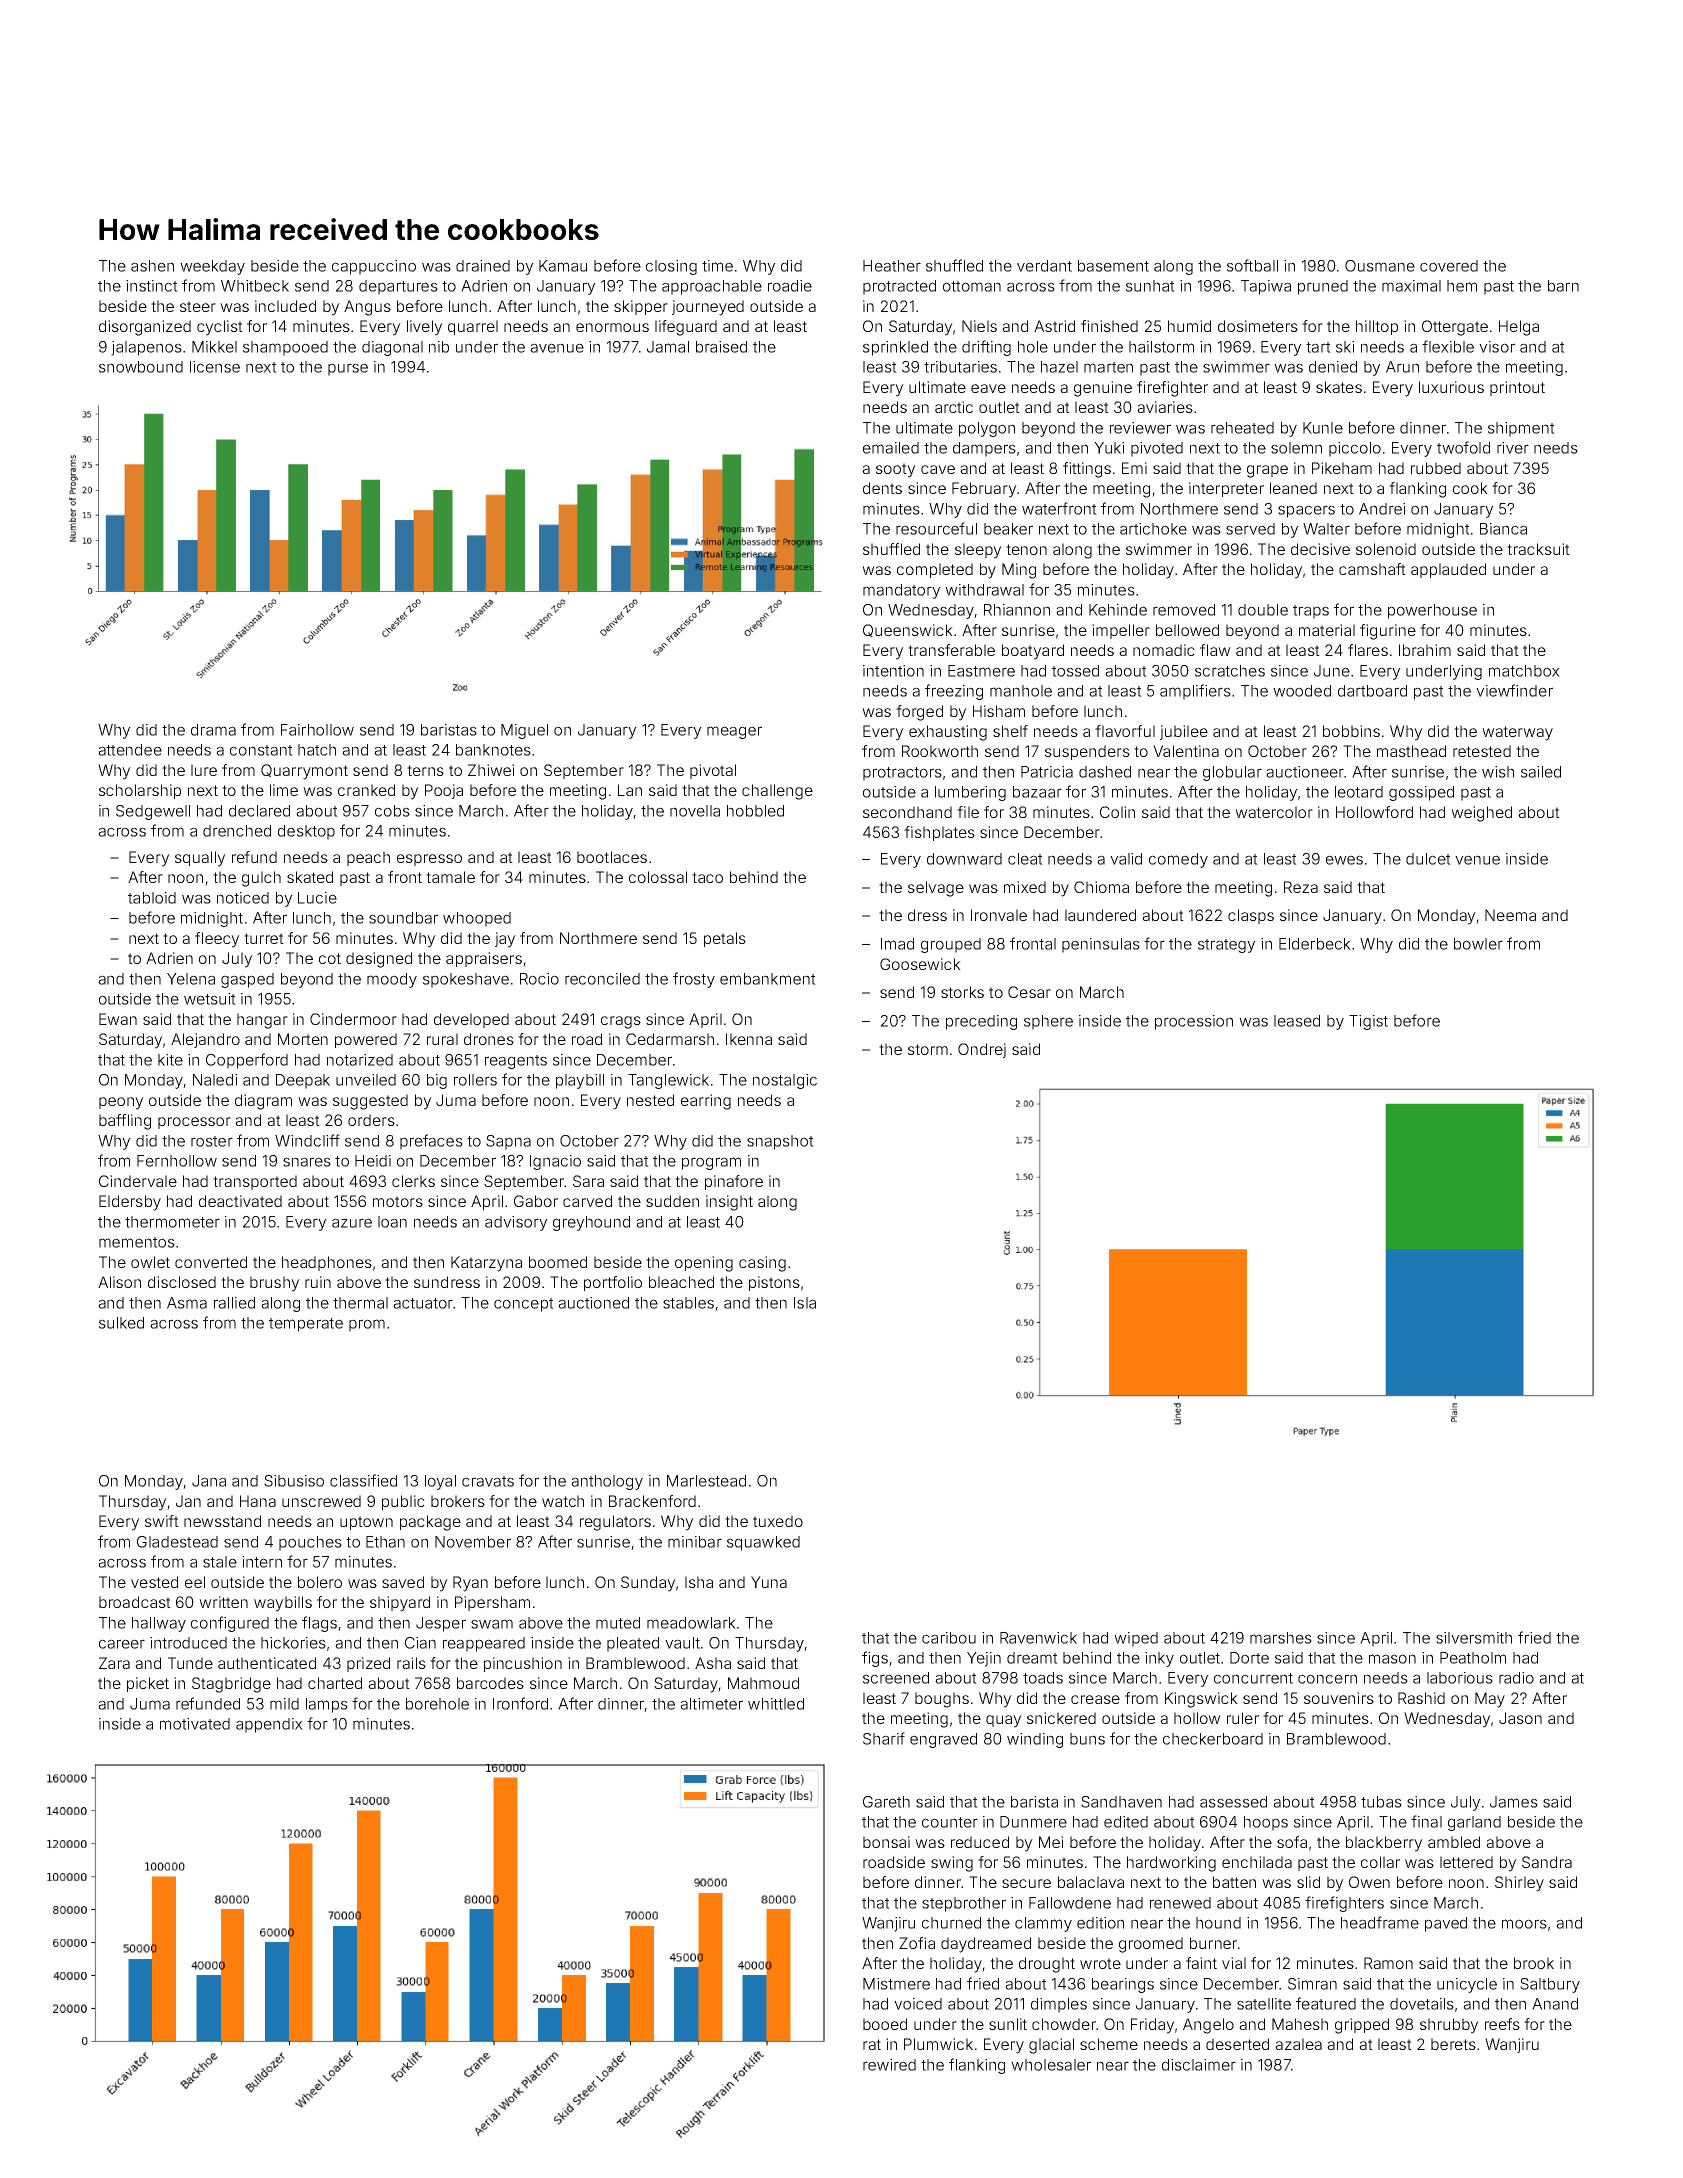 The height and width of the screenshot is (2178, 1683). Describe the element at coordinates (1392, 1659) in the screenshot. I see `mason` at that location.
